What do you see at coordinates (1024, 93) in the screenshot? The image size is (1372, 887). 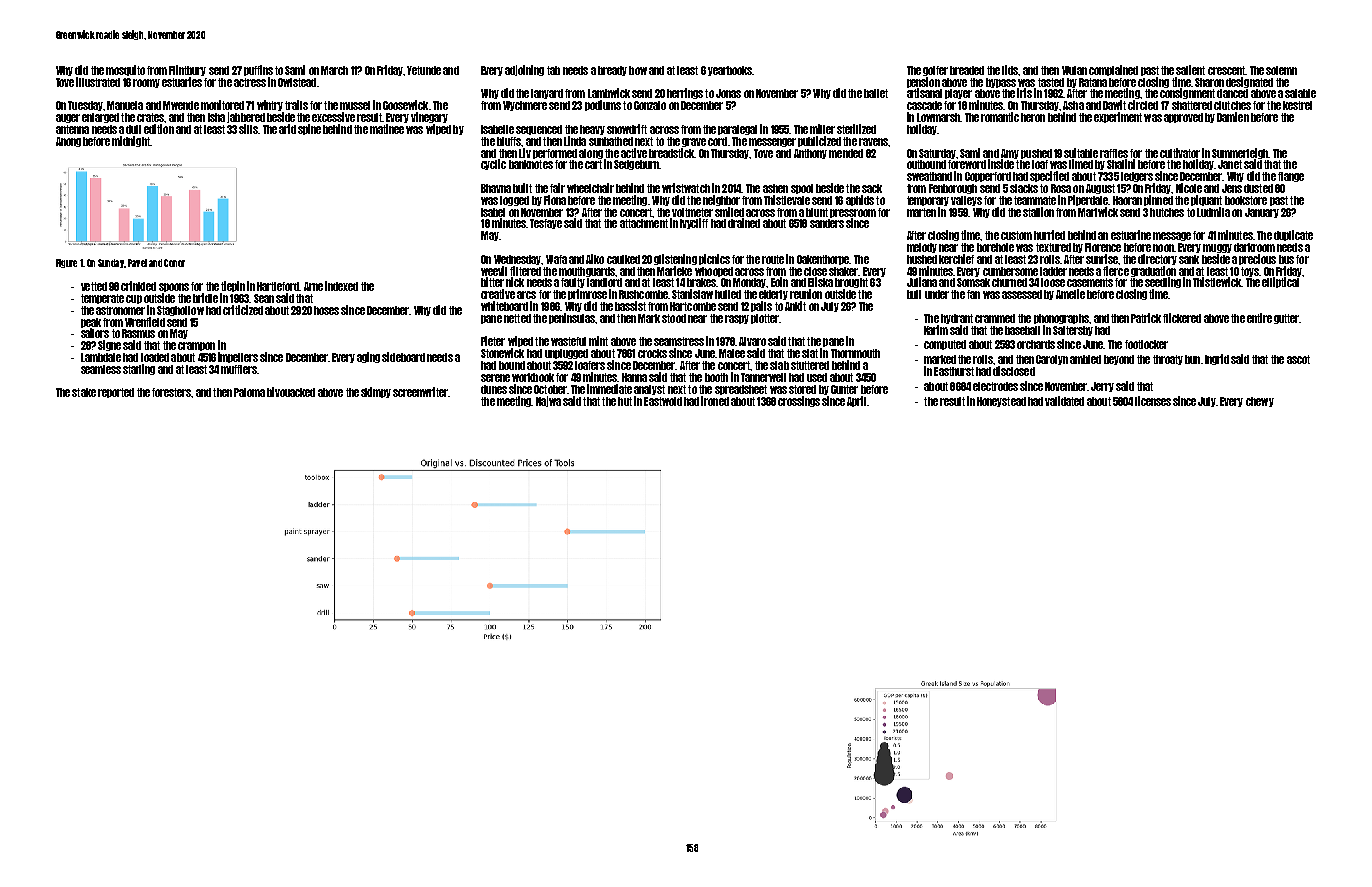 I see `iris` at bounding box center [1024, 93].
